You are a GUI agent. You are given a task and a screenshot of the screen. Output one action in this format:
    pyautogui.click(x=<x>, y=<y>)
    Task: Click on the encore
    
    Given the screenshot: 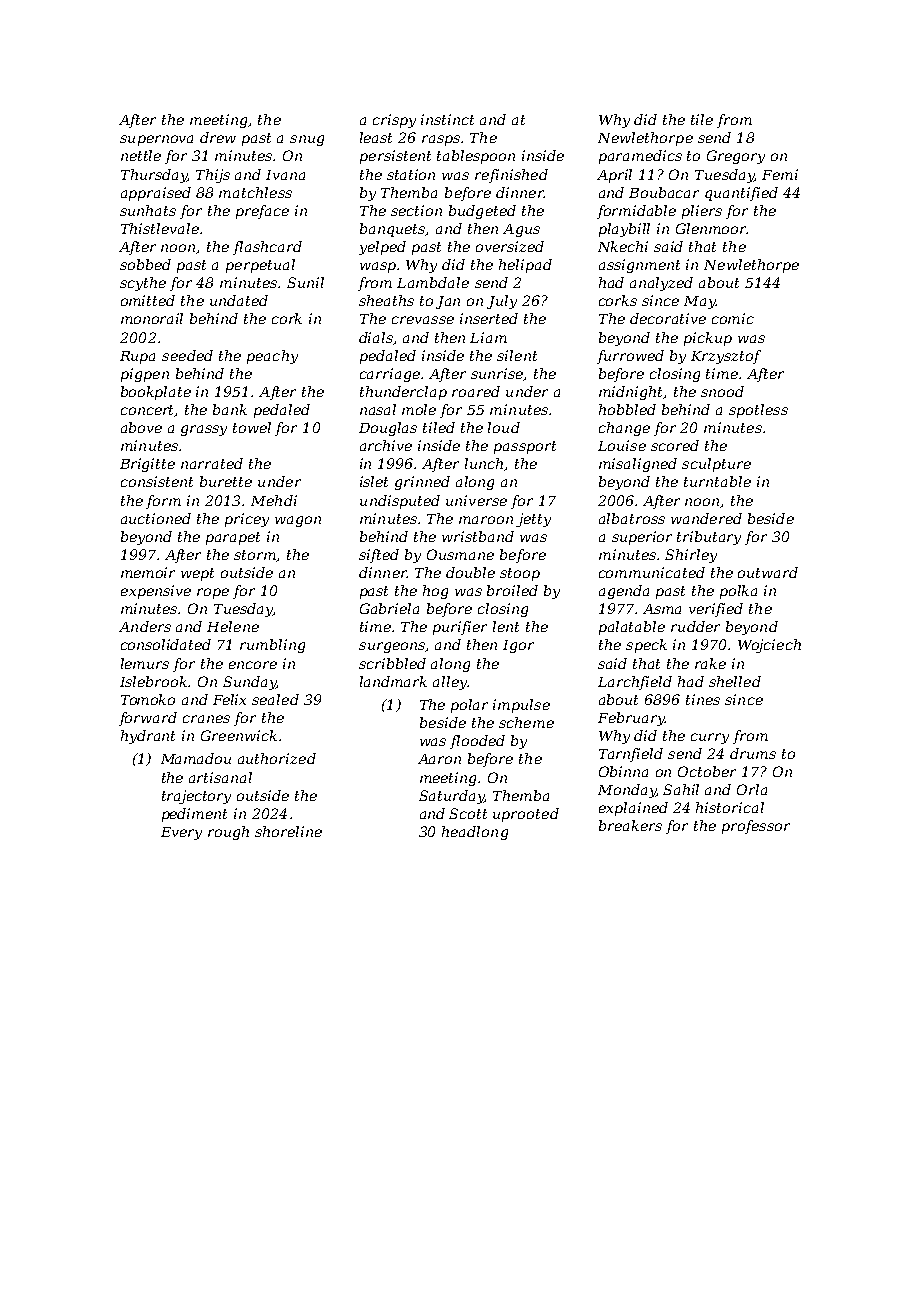 What is the action you would take?
    pyautogui.click(x=253, y=665)
